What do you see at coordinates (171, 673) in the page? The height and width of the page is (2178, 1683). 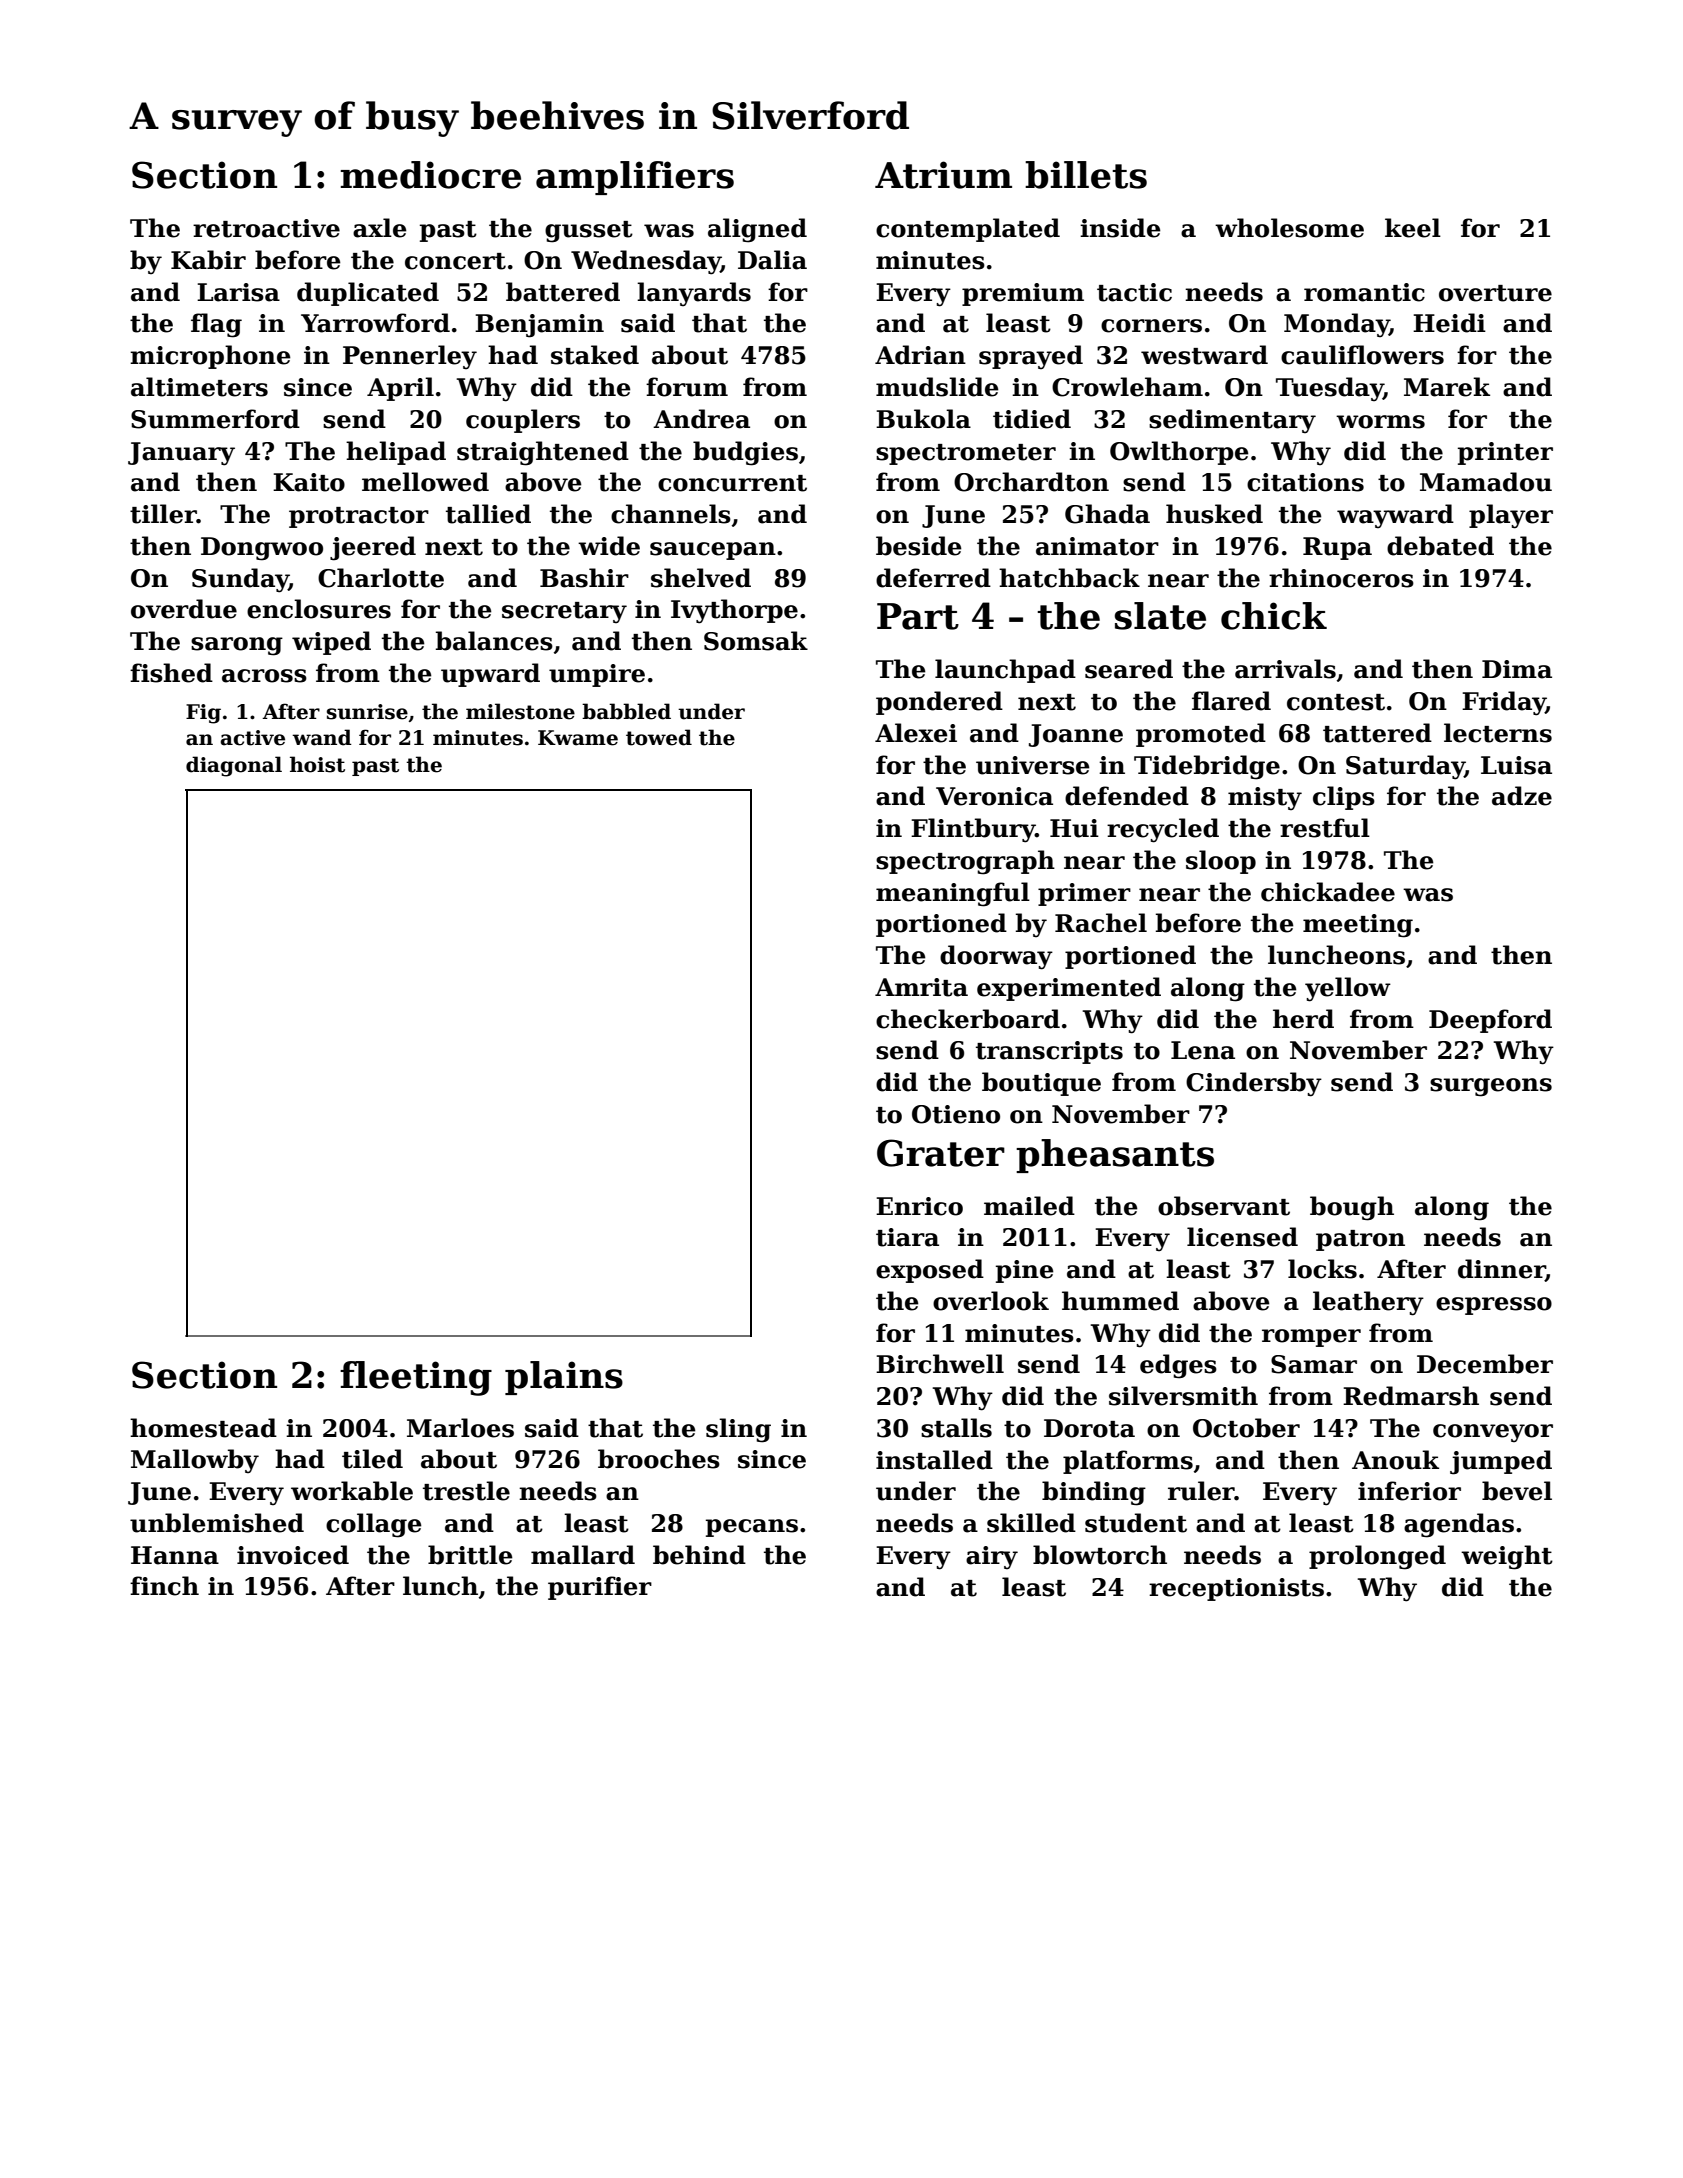 I see `fished` at bounding box center [171, 673].
